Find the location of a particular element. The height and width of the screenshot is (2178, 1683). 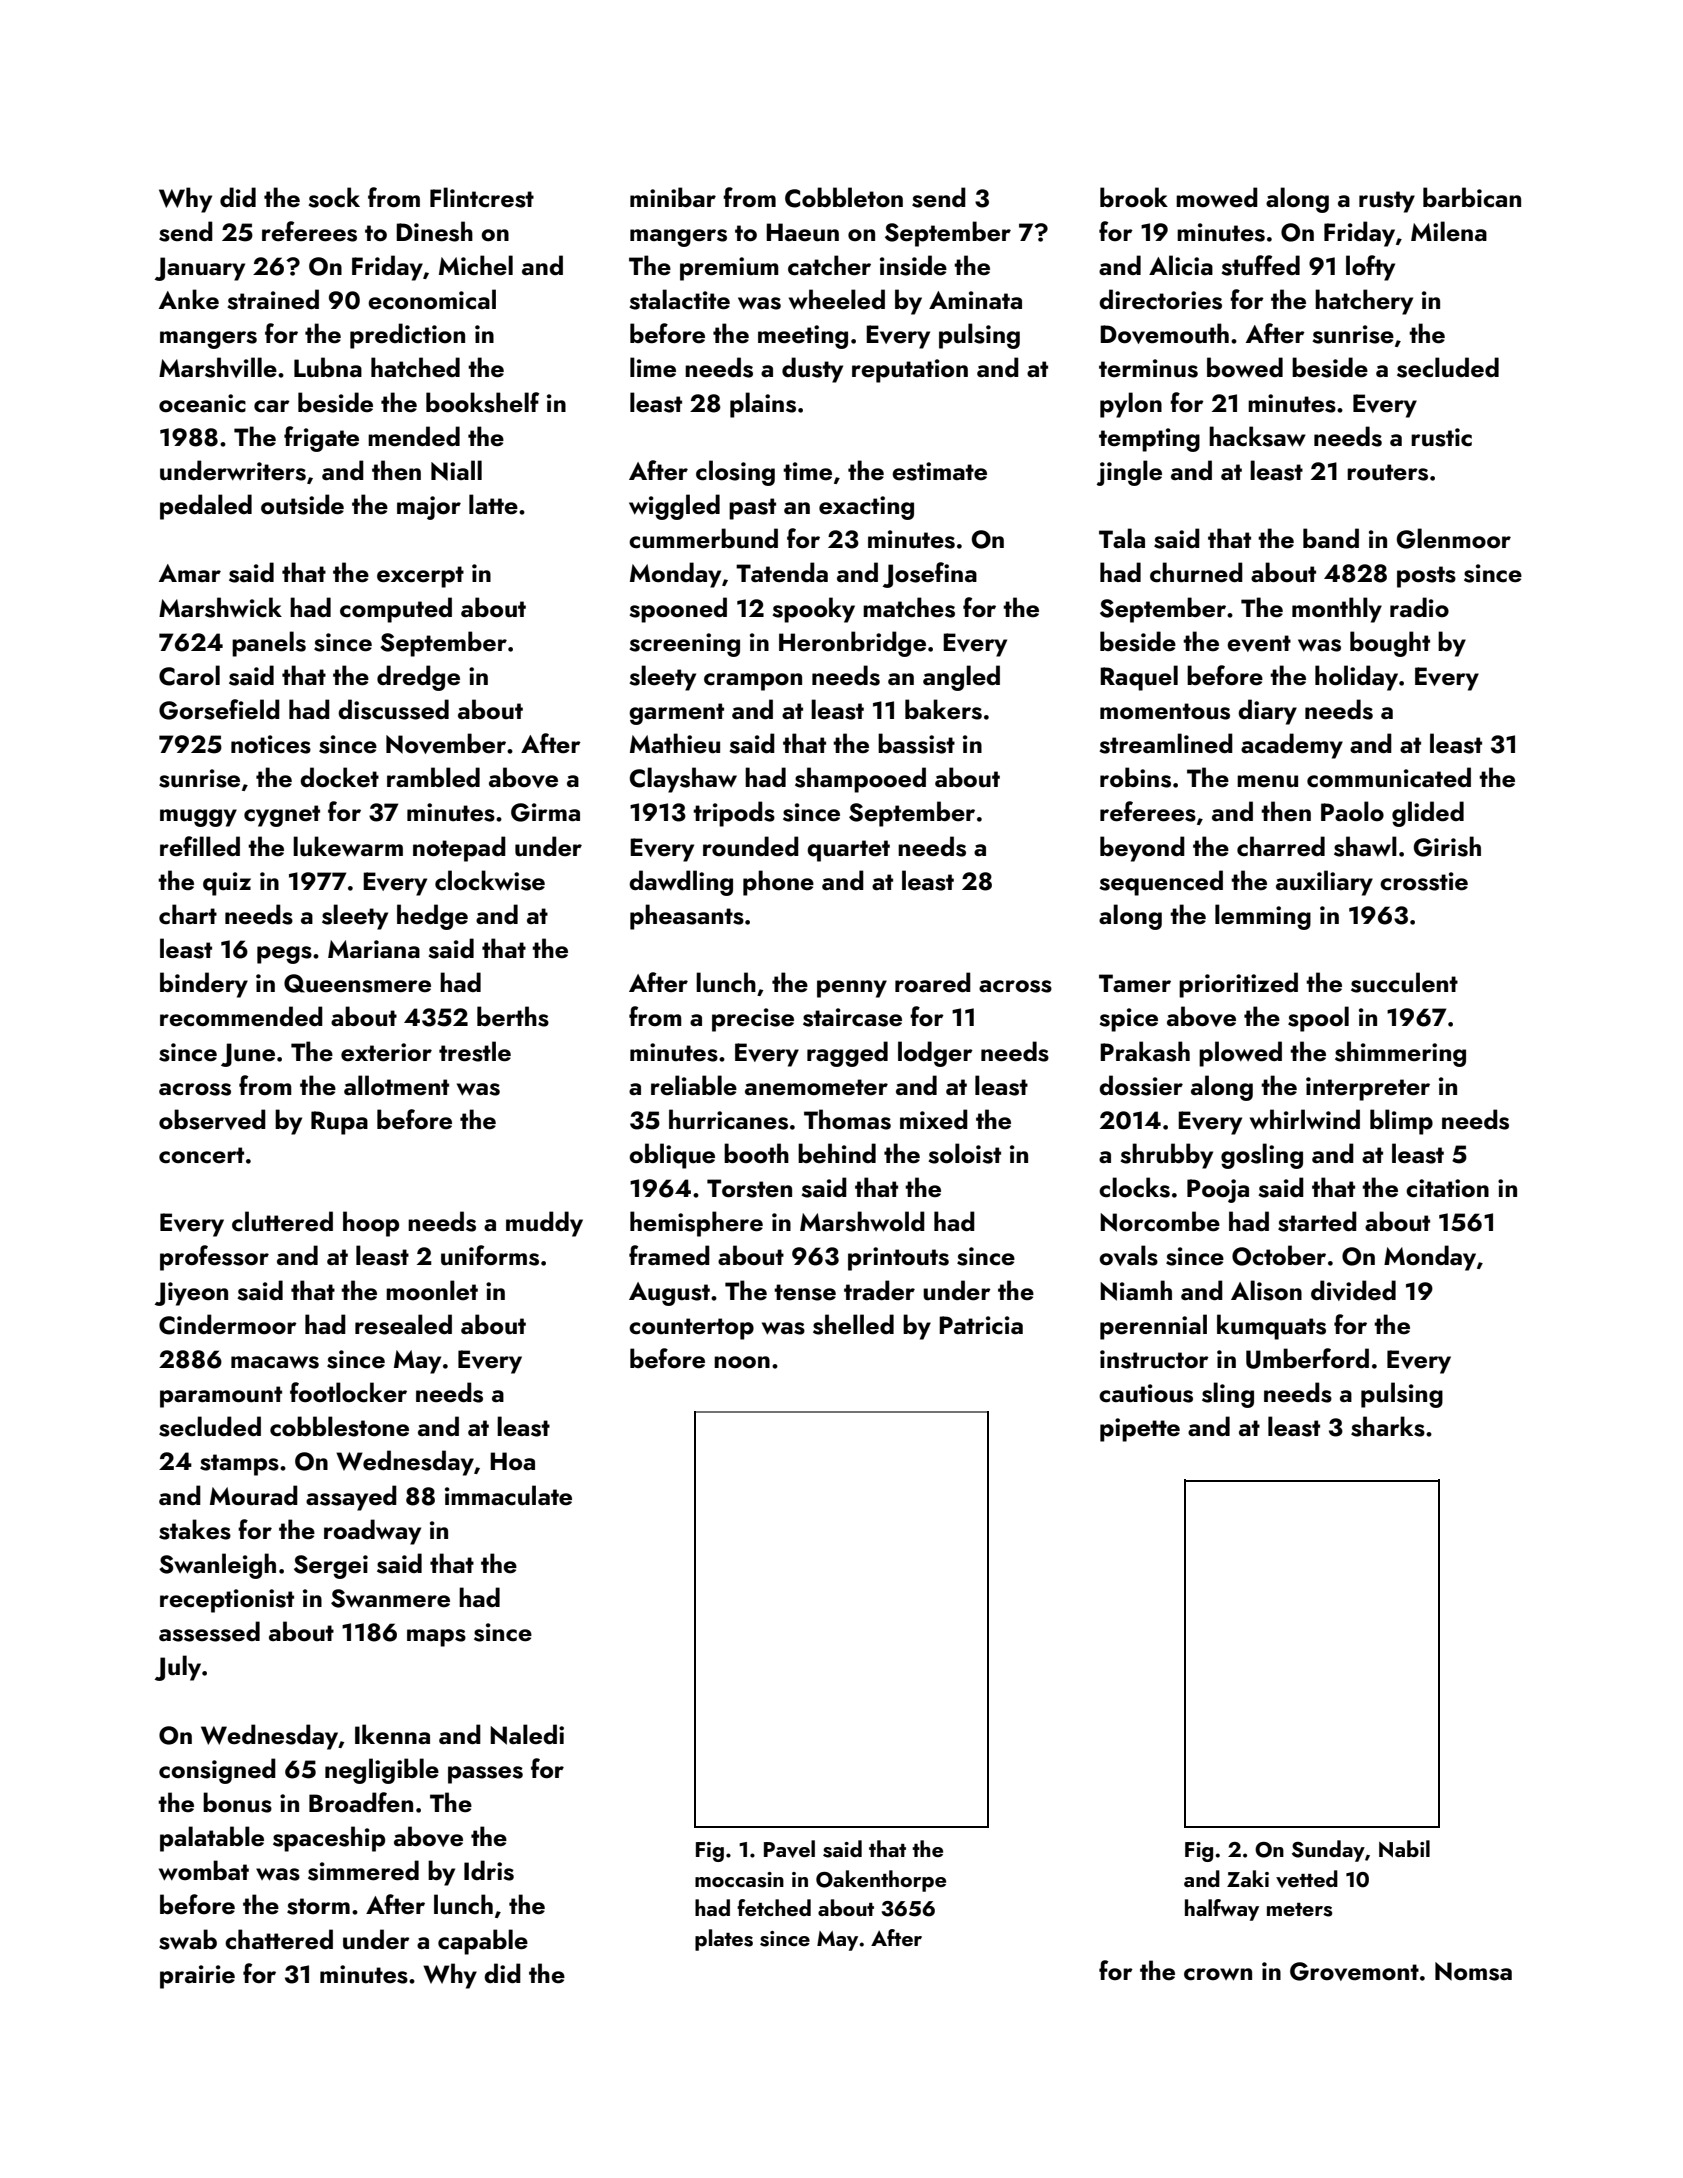

hatchery is located at coordinates (1364, 302).
